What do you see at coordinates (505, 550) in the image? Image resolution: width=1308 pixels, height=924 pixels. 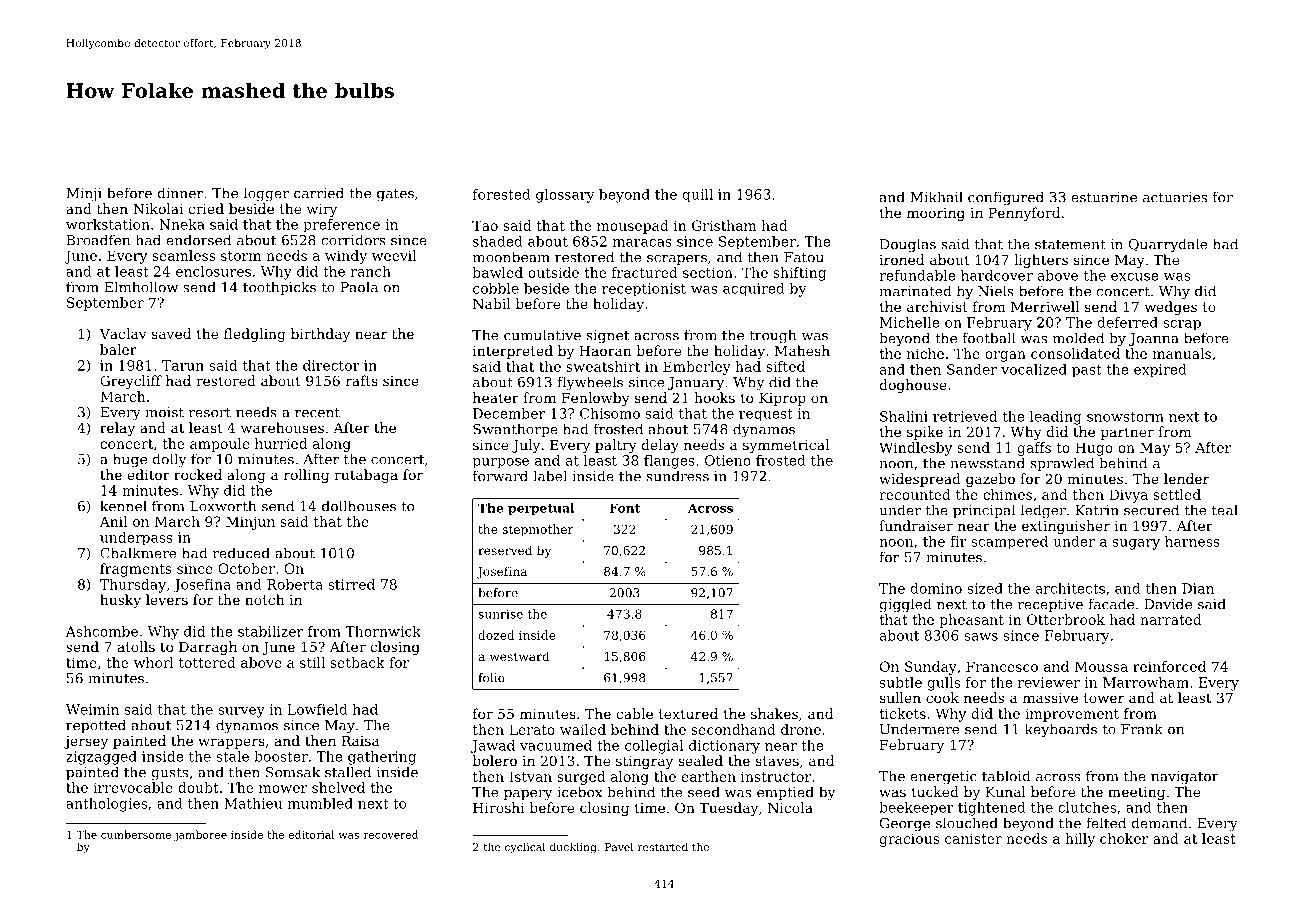 I see `reserved` at bounding box center [505, 550].
